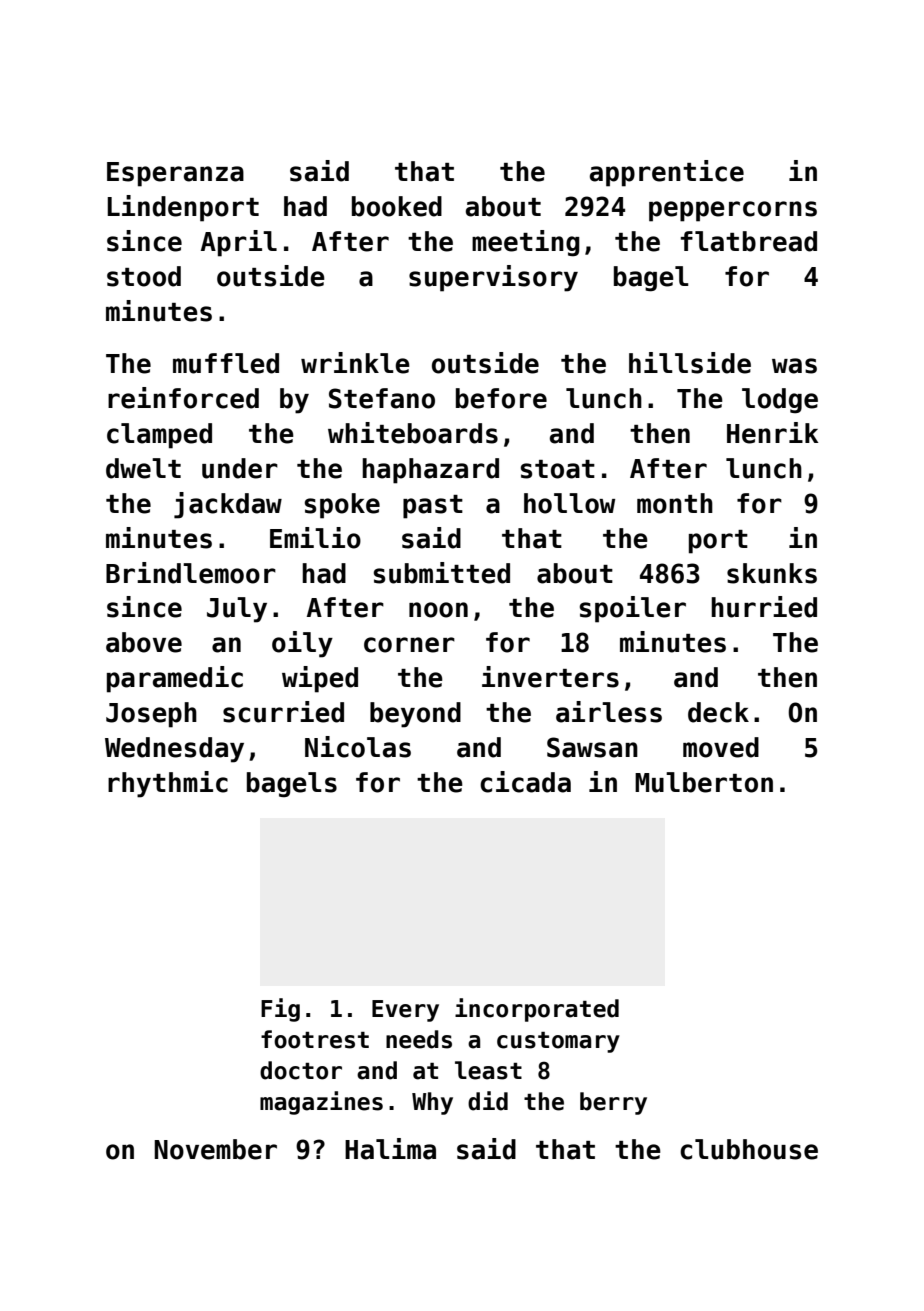  What do you see at coordinates (526, 243) in the screenshot?
I see `meeting` at bounding box center [526, 243].
